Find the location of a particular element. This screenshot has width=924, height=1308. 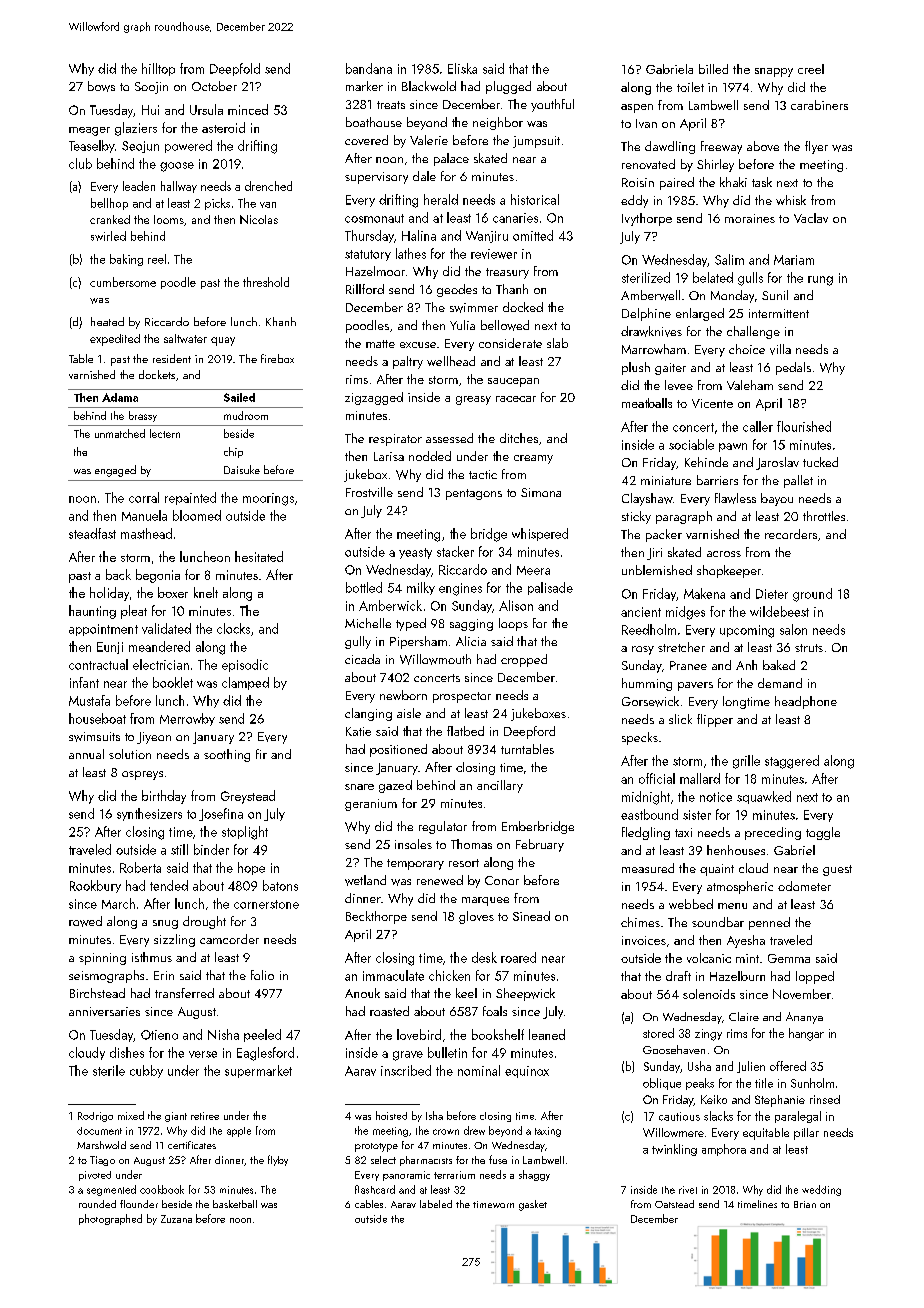

above is located at coordinates (763, 146).
